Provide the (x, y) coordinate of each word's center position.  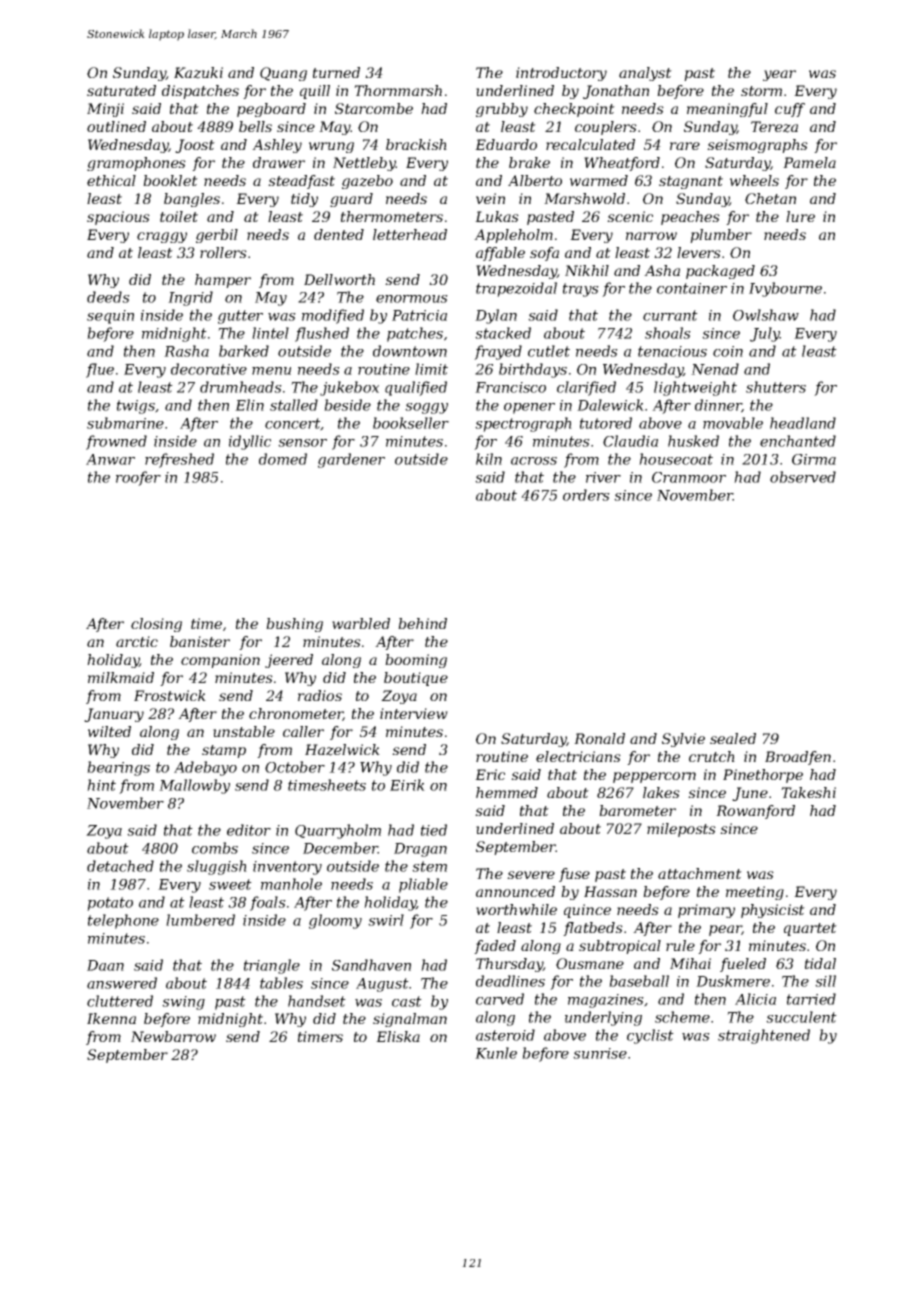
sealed (733, 738)
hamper (223, 281)
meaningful (727, 110)
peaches (690, 218)
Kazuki (198, 73)
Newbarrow (173, 1036)
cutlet (549, 351)
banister (200, 641)
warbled (361, 623)
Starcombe (374, 108)
